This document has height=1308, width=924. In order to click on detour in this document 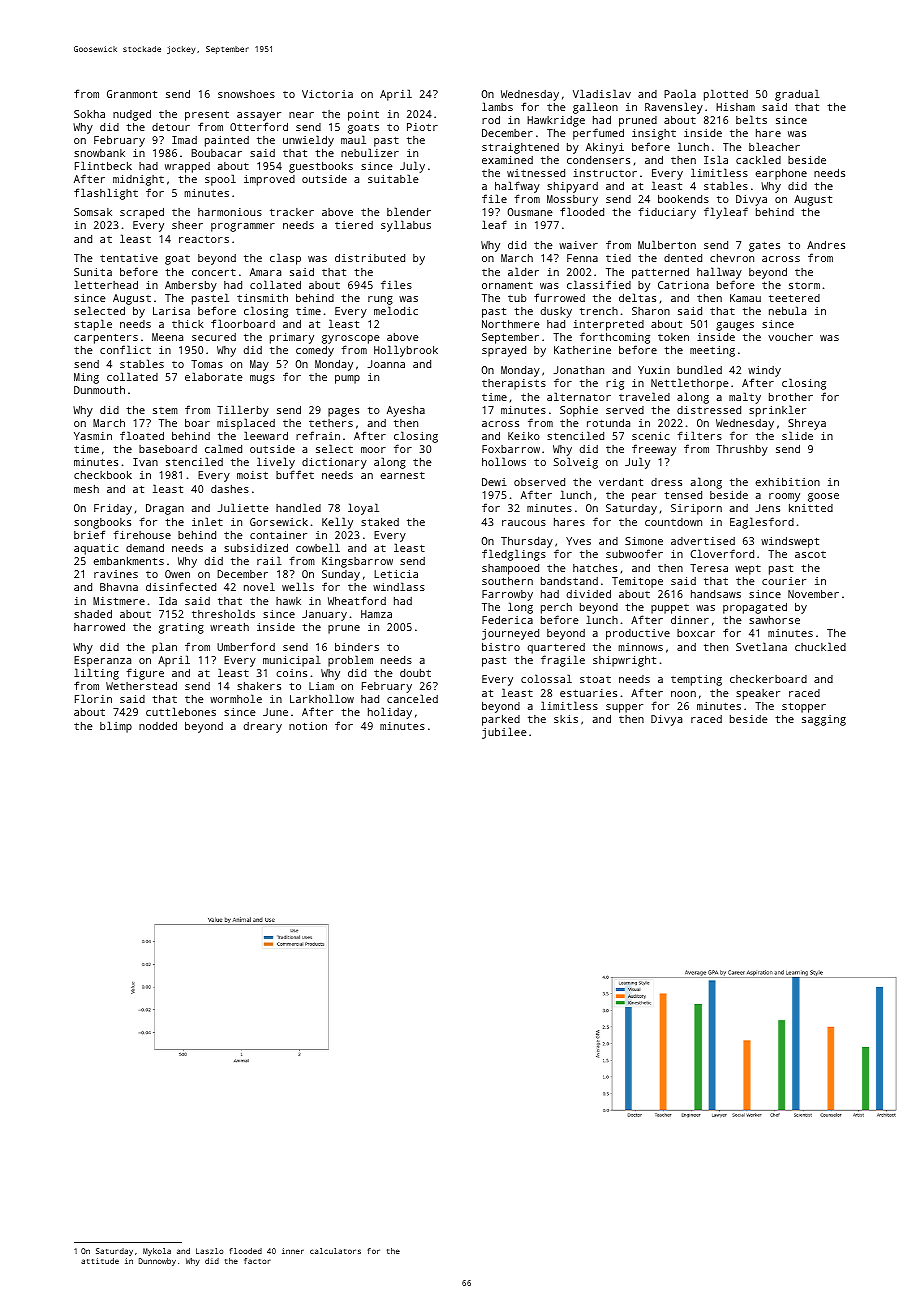, I will do `click(171, 127)`.
